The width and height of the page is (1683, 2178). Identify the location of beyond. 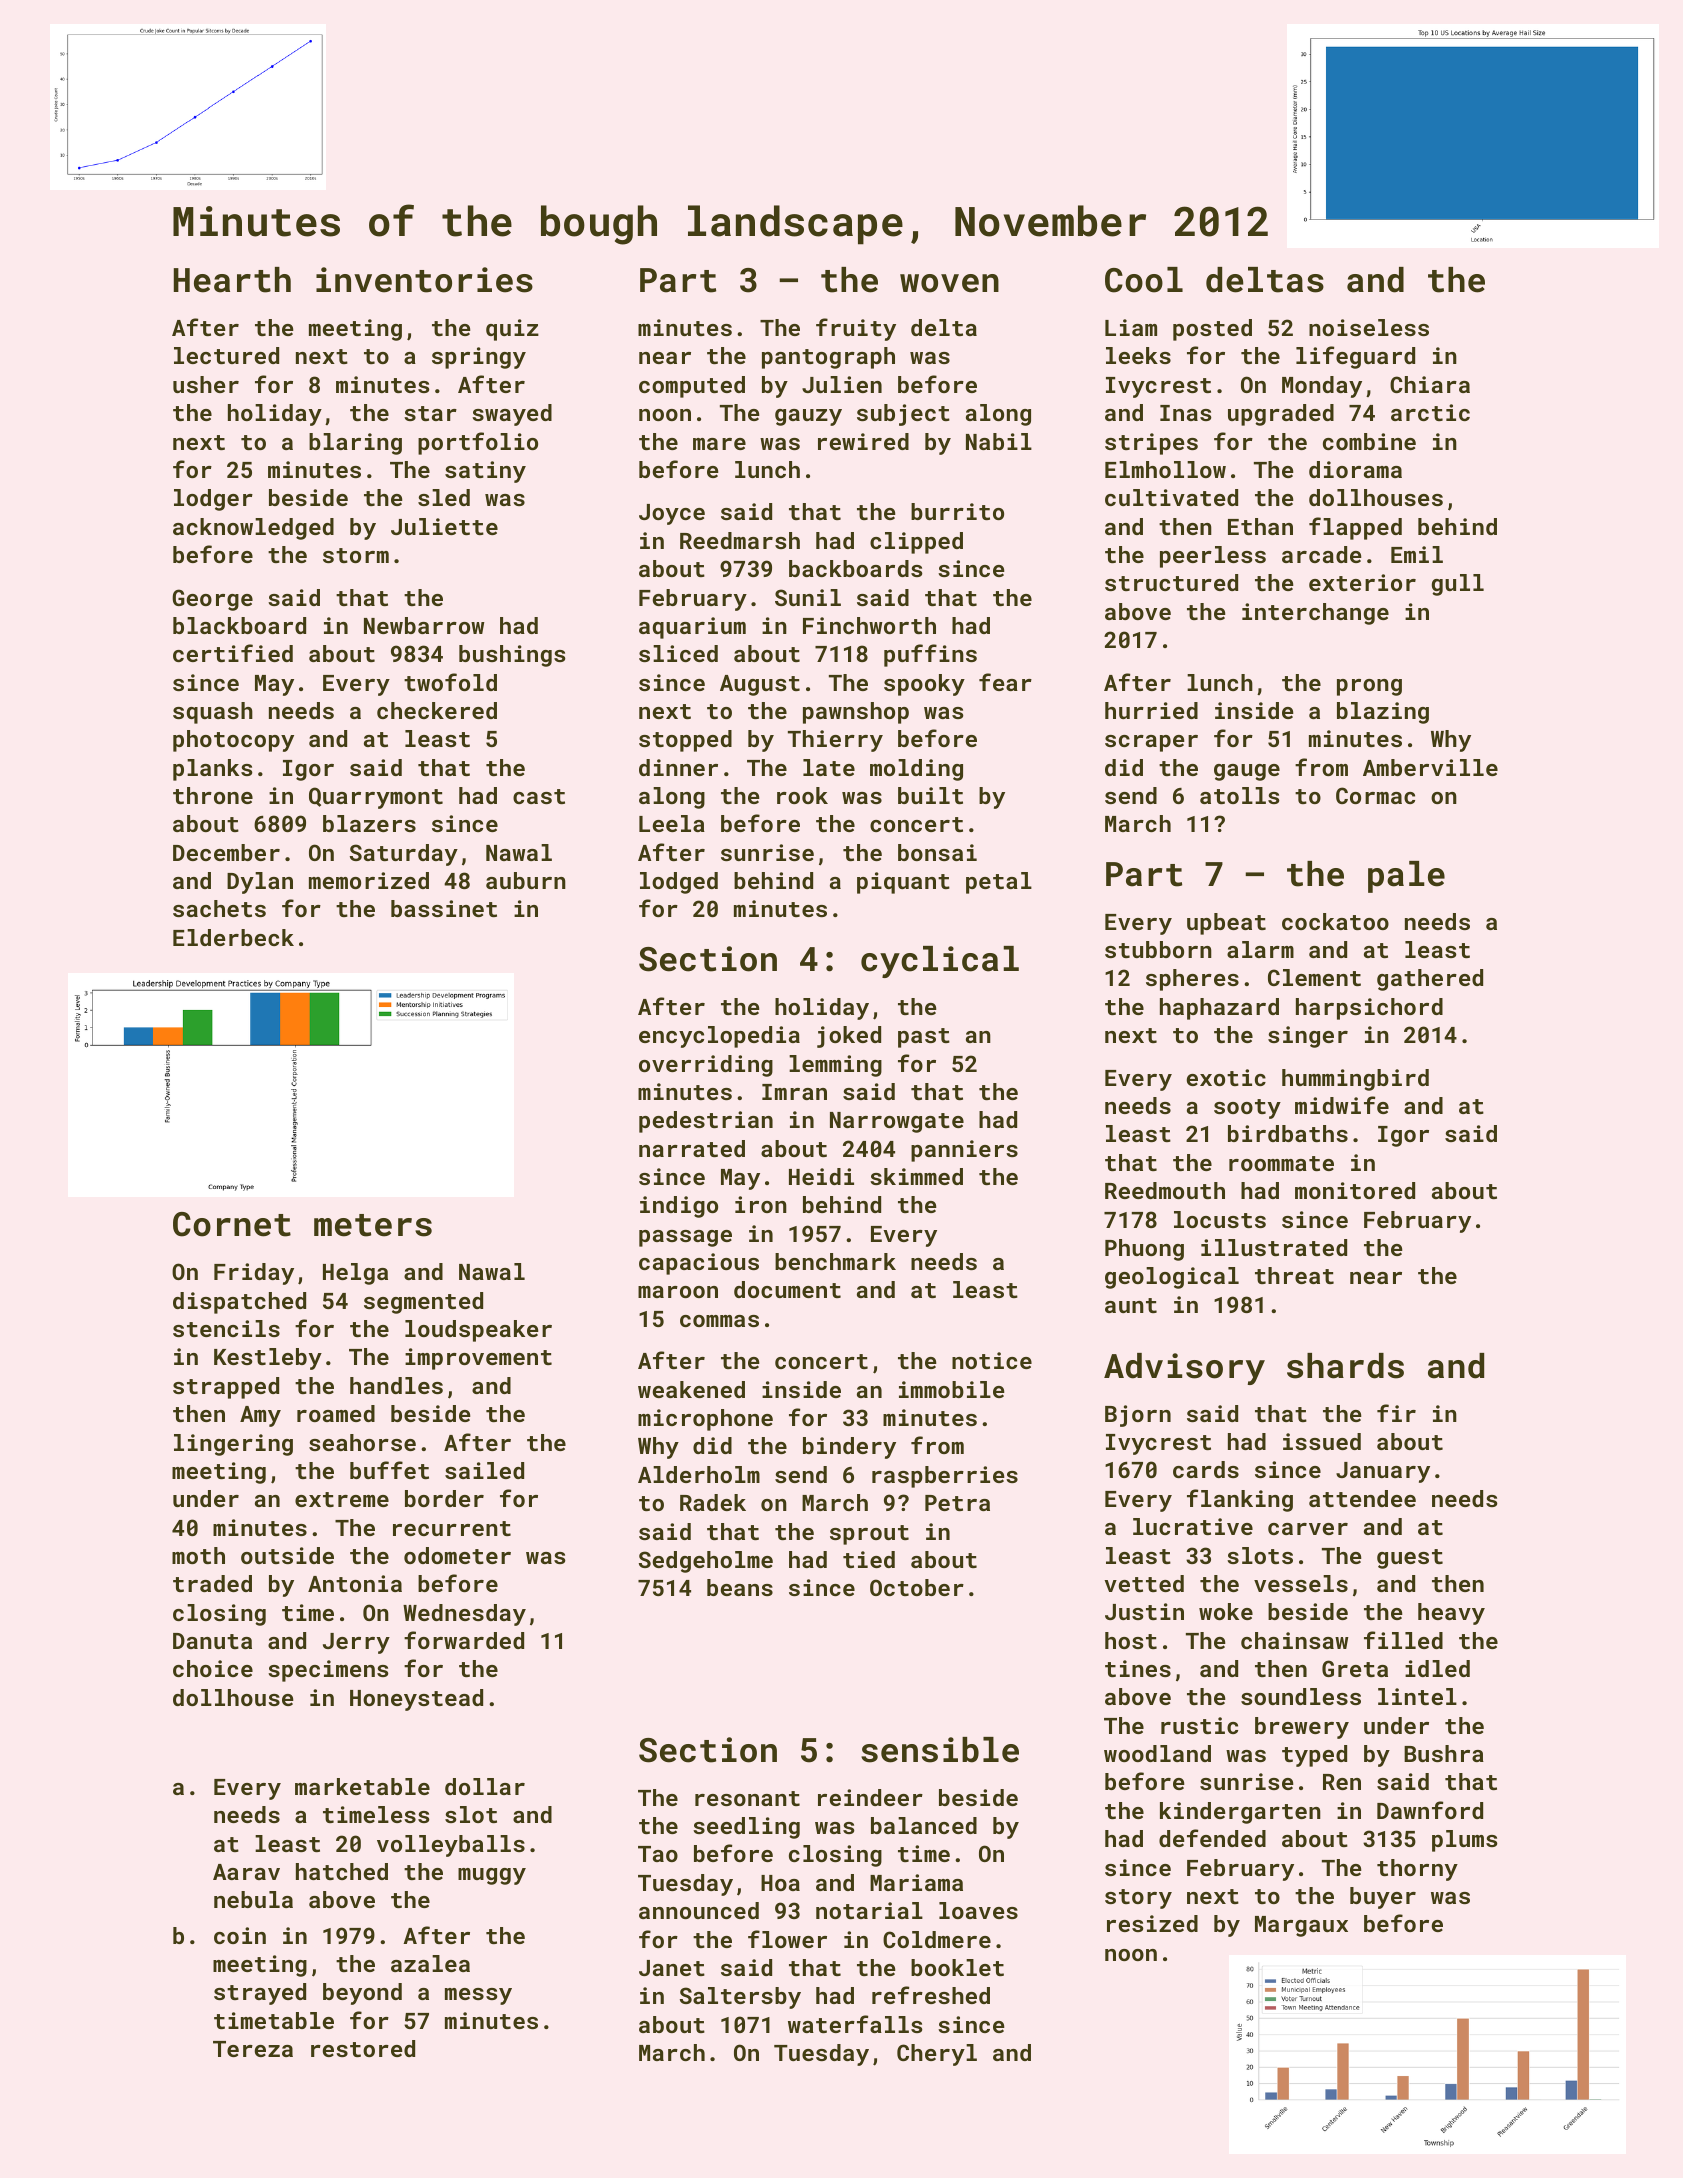
(362, 1994).
